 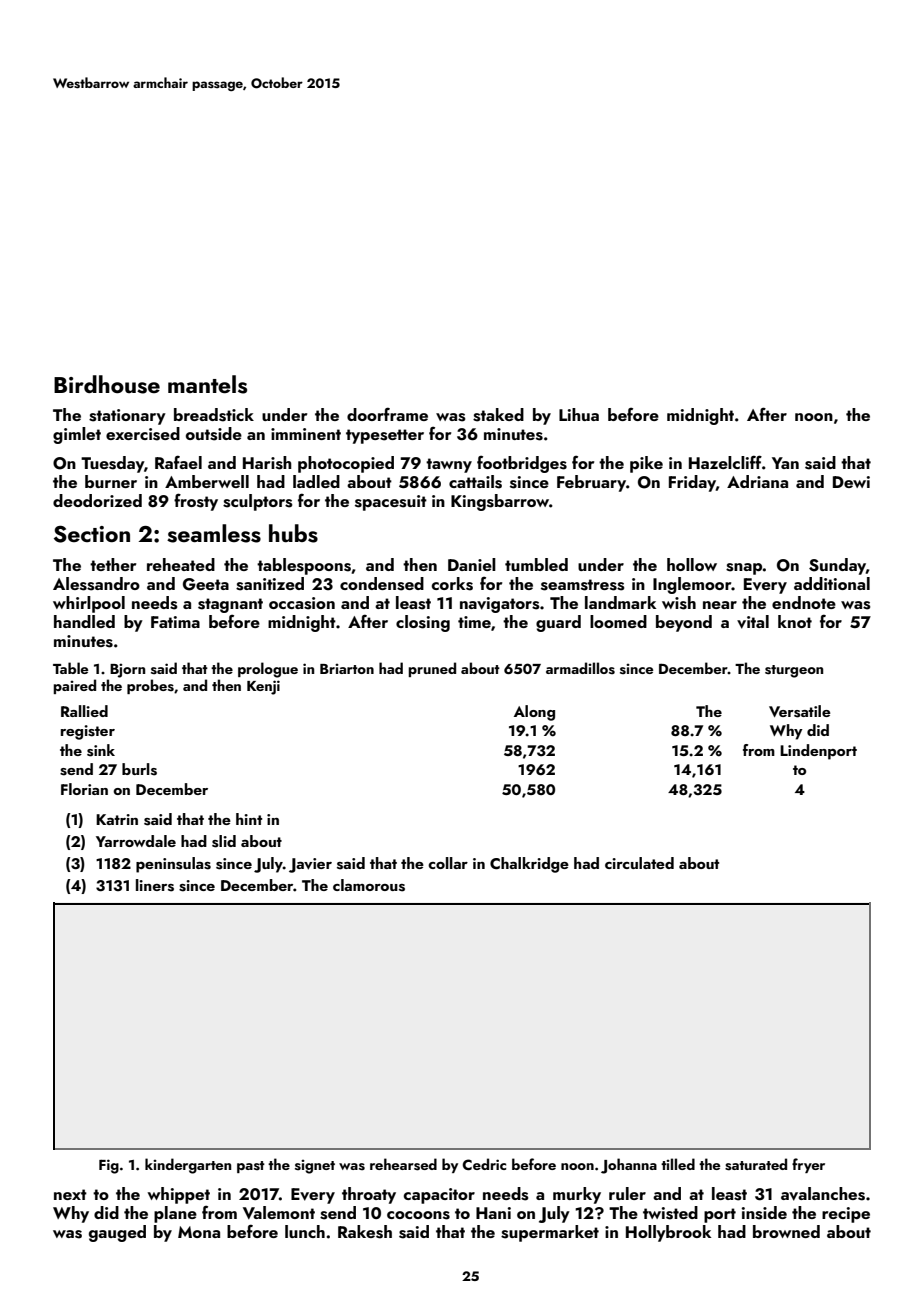 I want to click on Hazelcliff, so click(x=725, y=462).
